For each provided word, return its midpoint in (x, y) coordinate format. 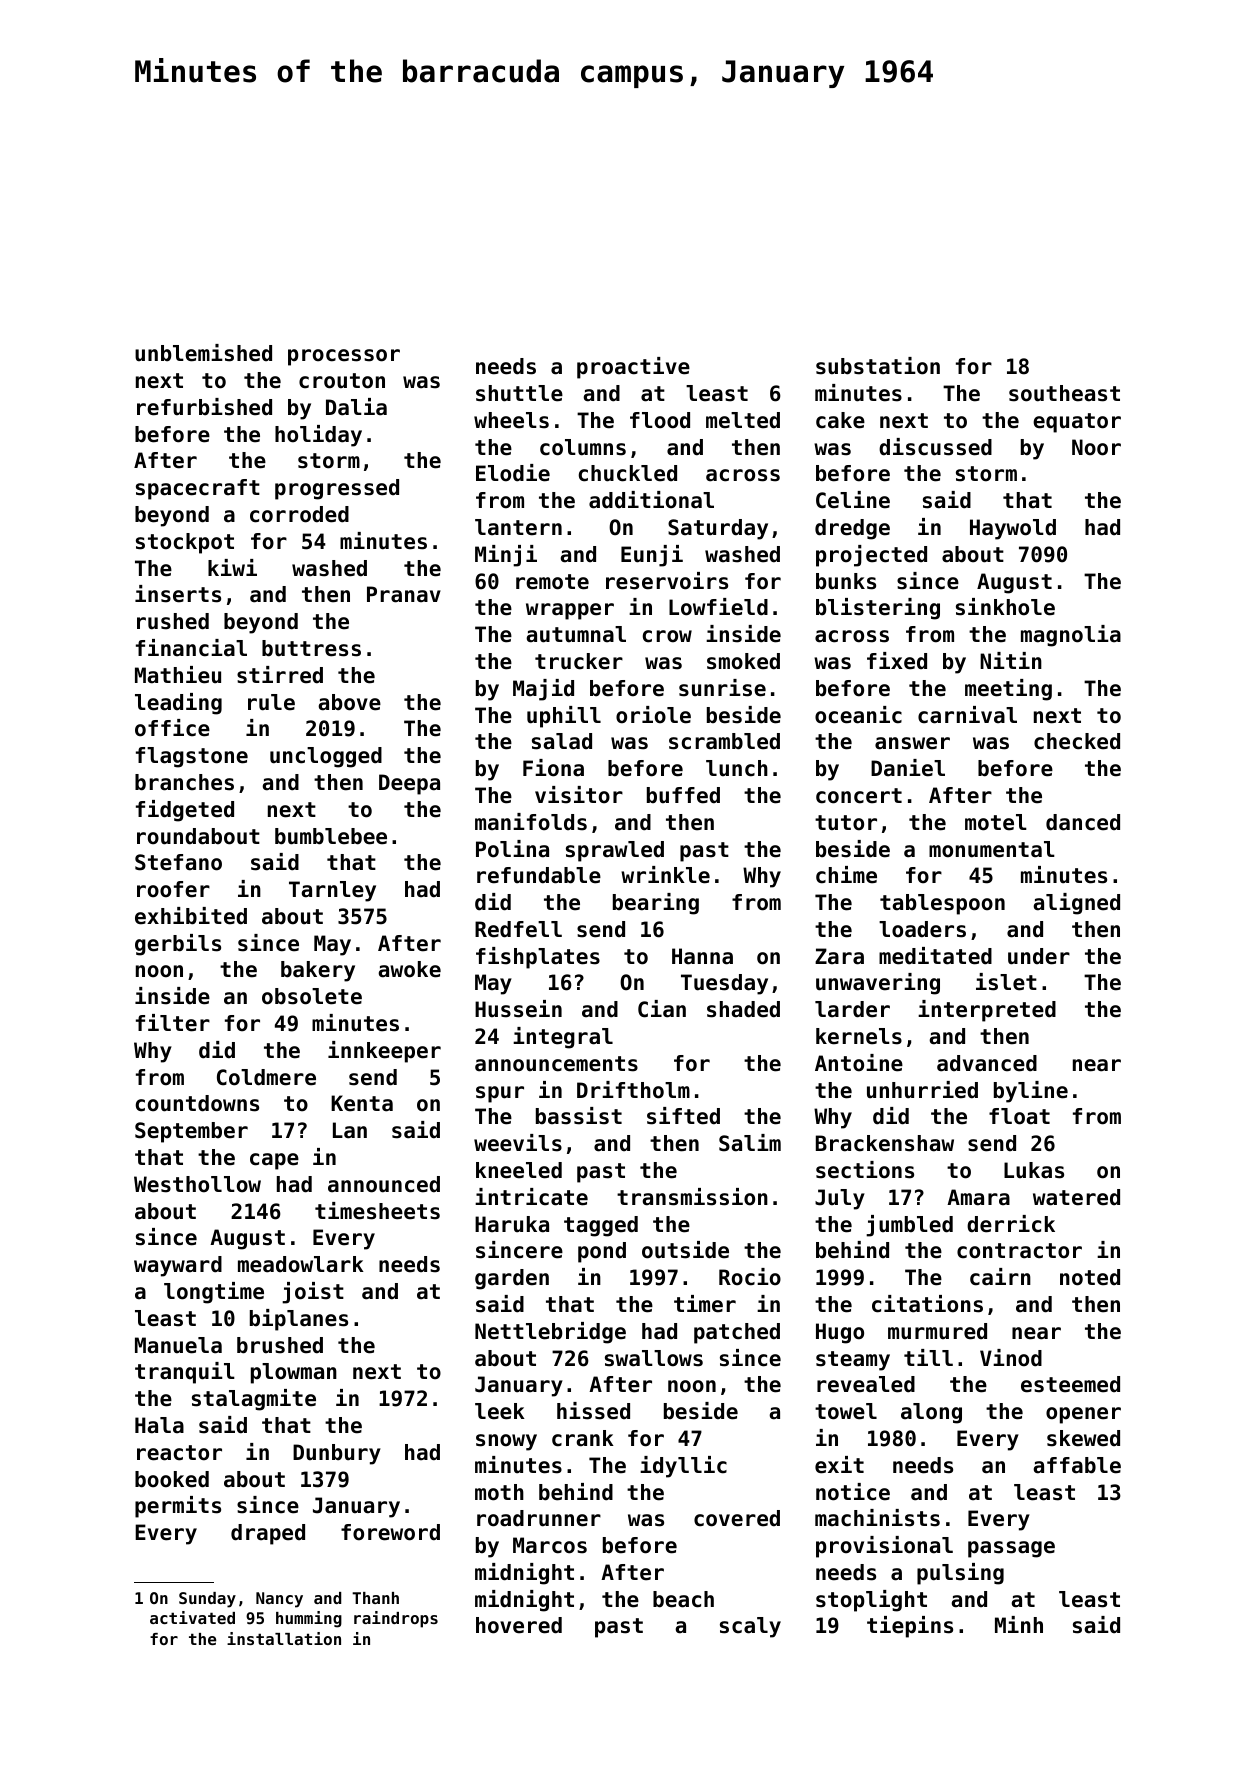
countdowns (197, 1103)
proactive (633, 368)
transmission (692, 1197)
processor (344, 357)
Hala (159, 1425)
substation (878, 366)
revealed (866, 1384)
